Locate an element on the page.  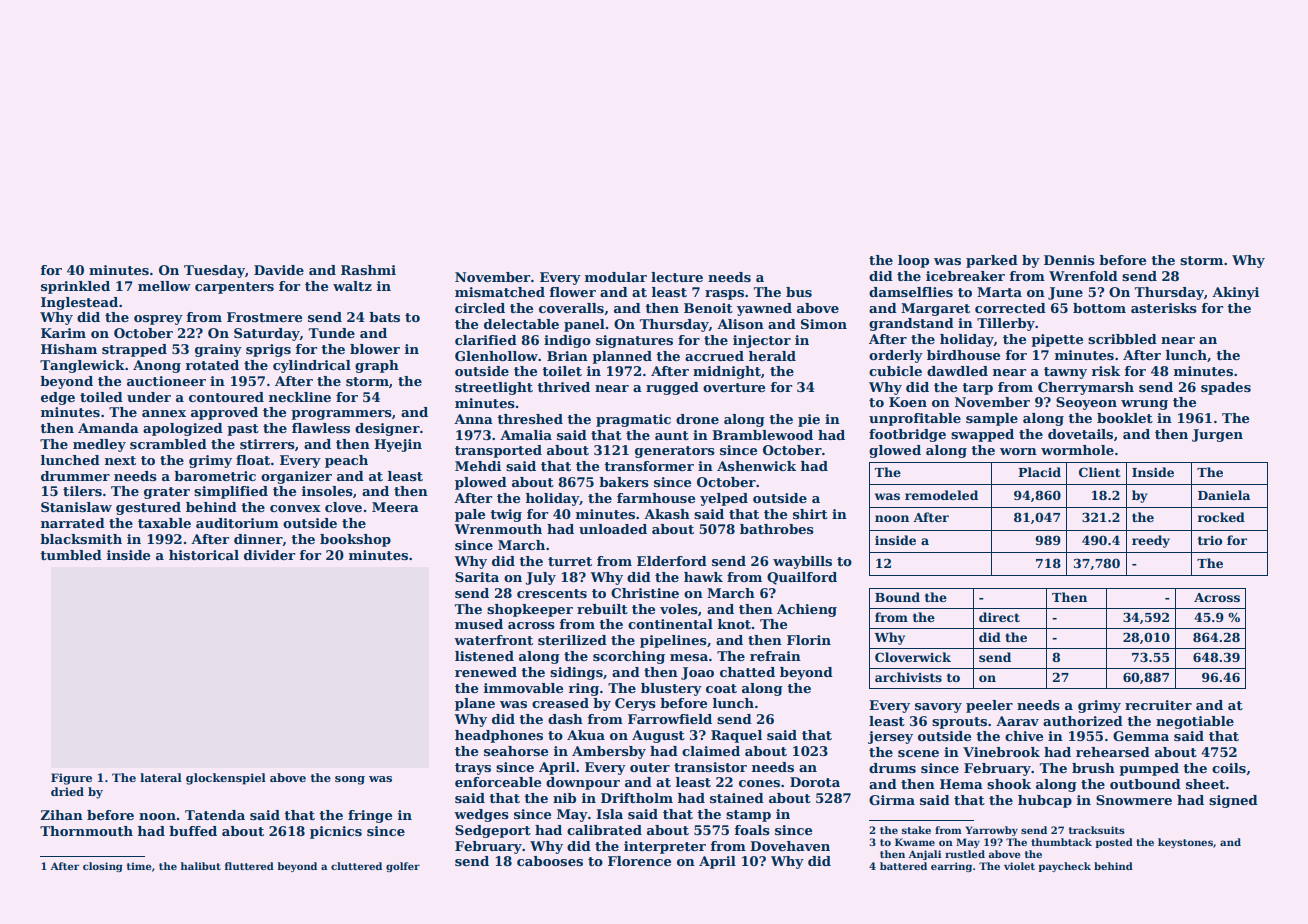
mused is located at coordinates (479, 624).
